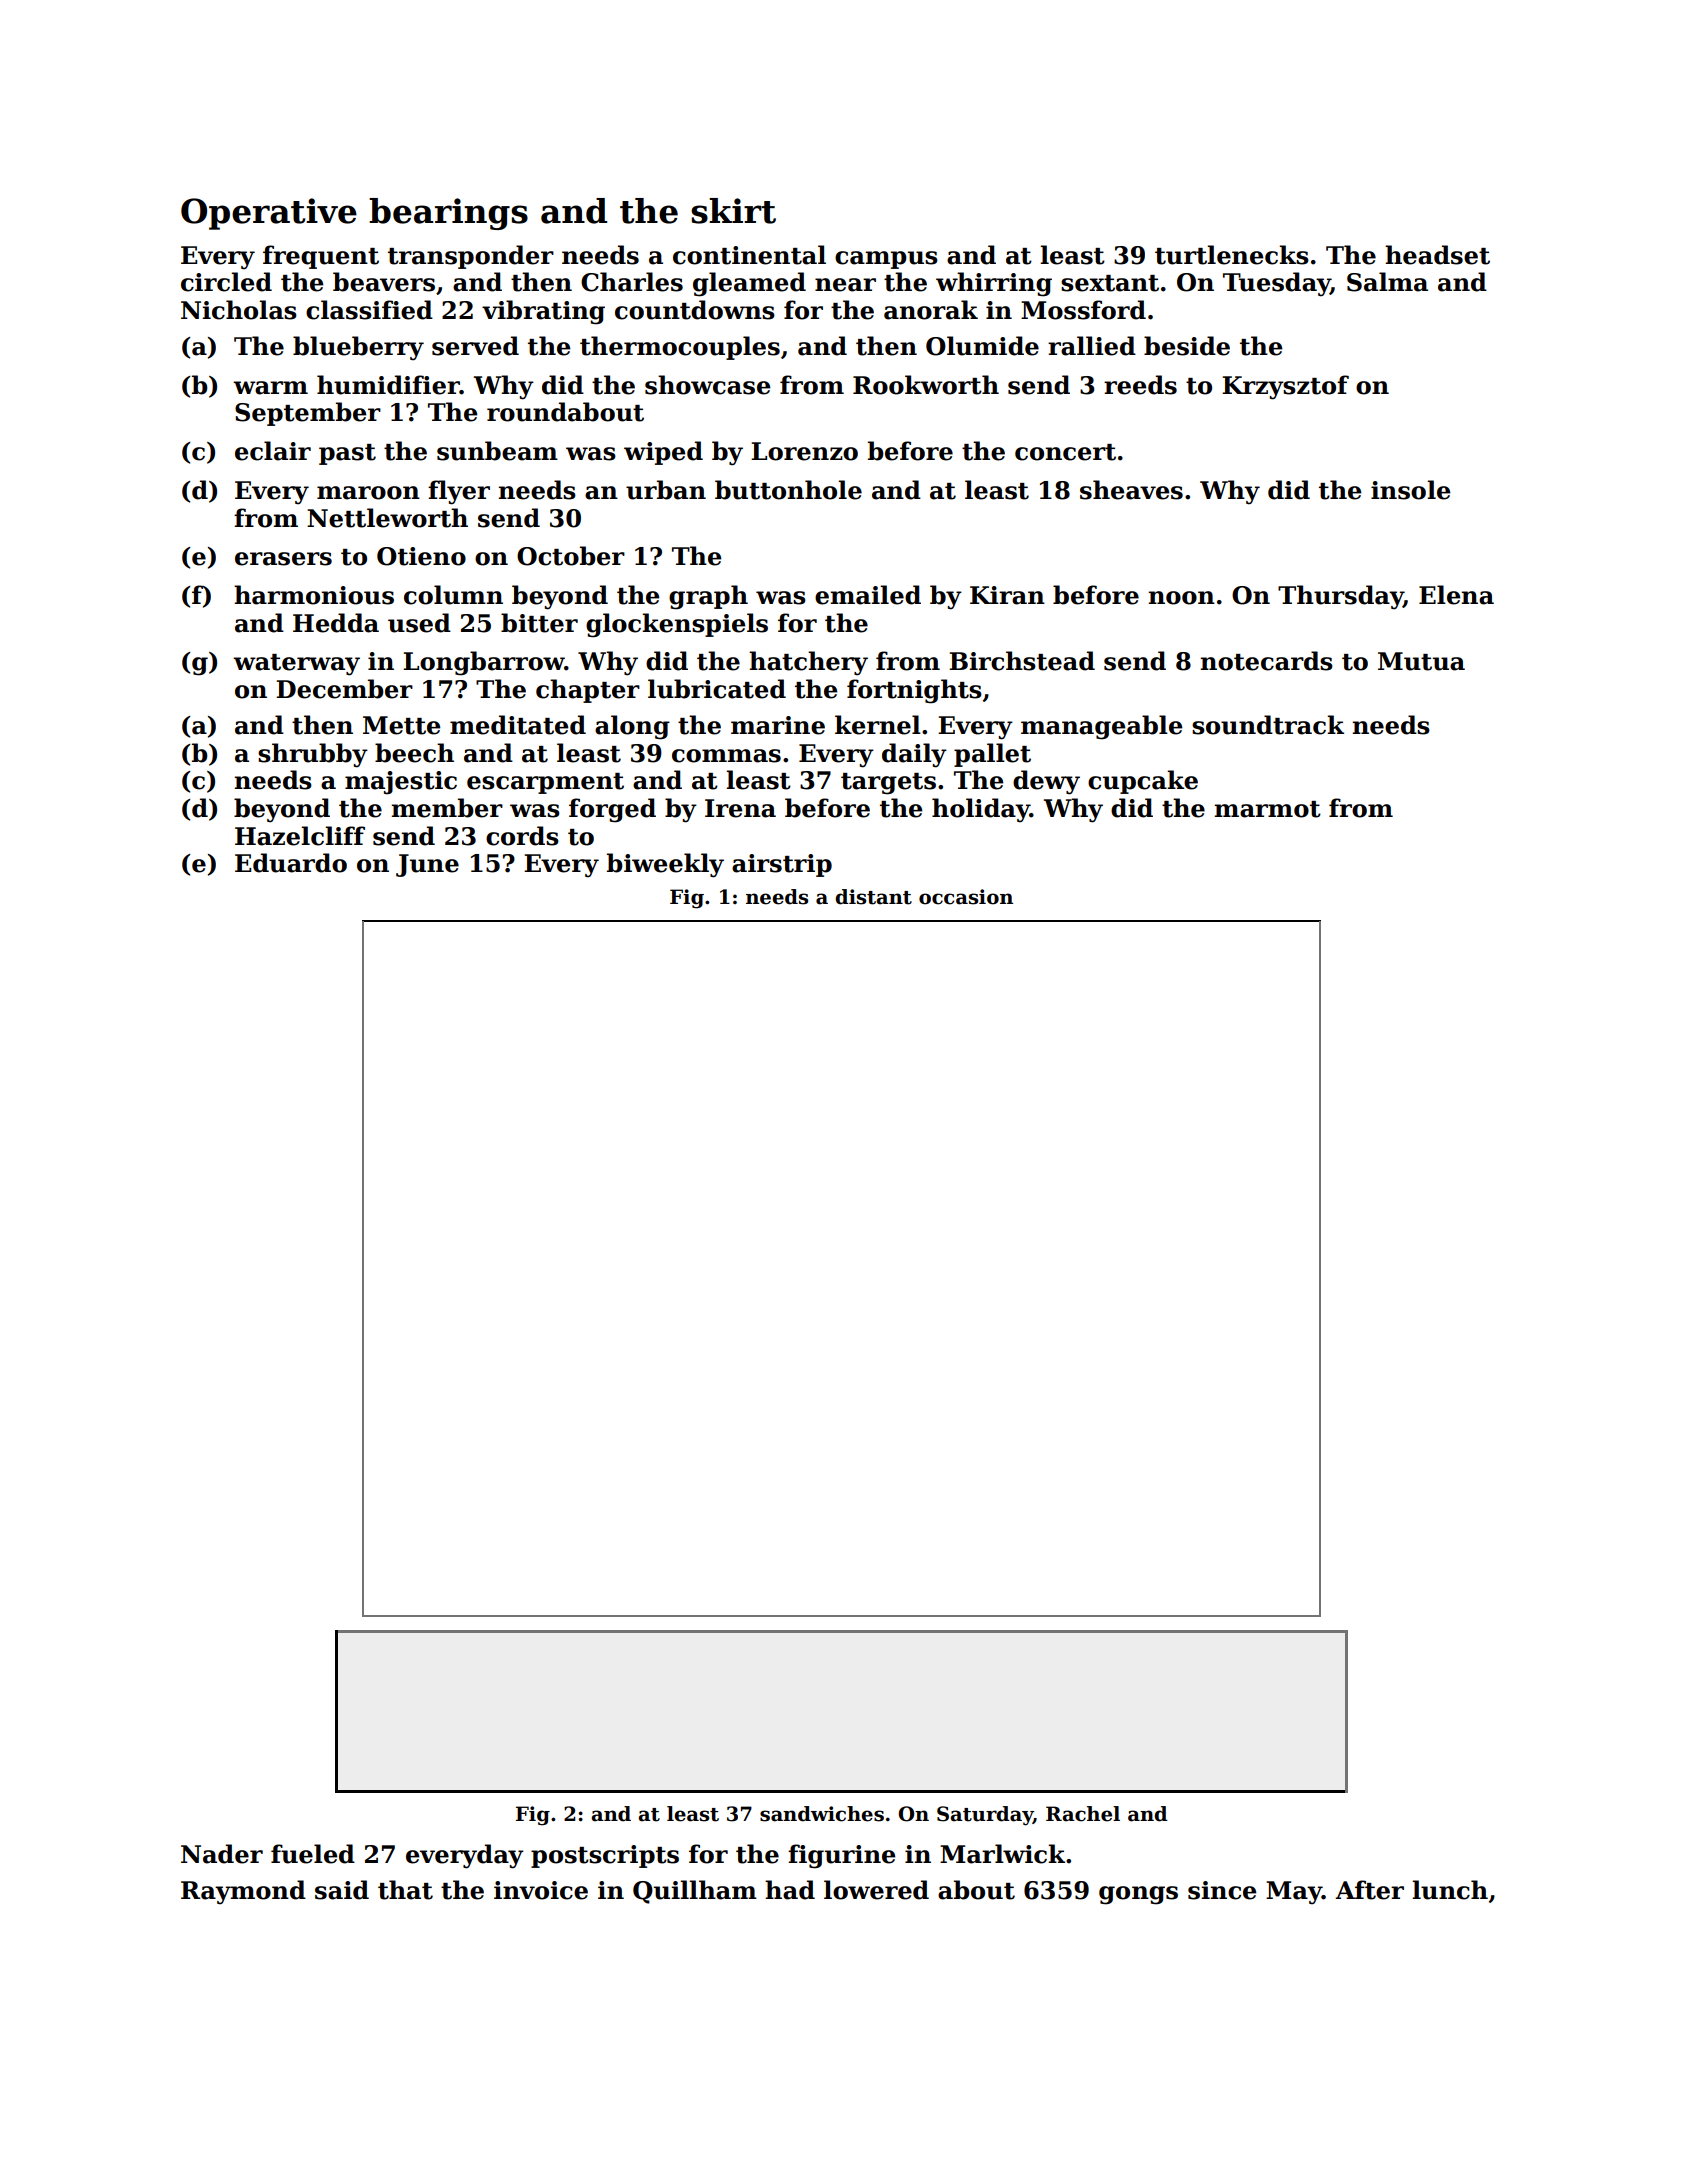 The image size is (1683, 2178). What do you see at coordinates (665, 865) in the image?
I see `biweekly` at bounding box center [665, 865].
